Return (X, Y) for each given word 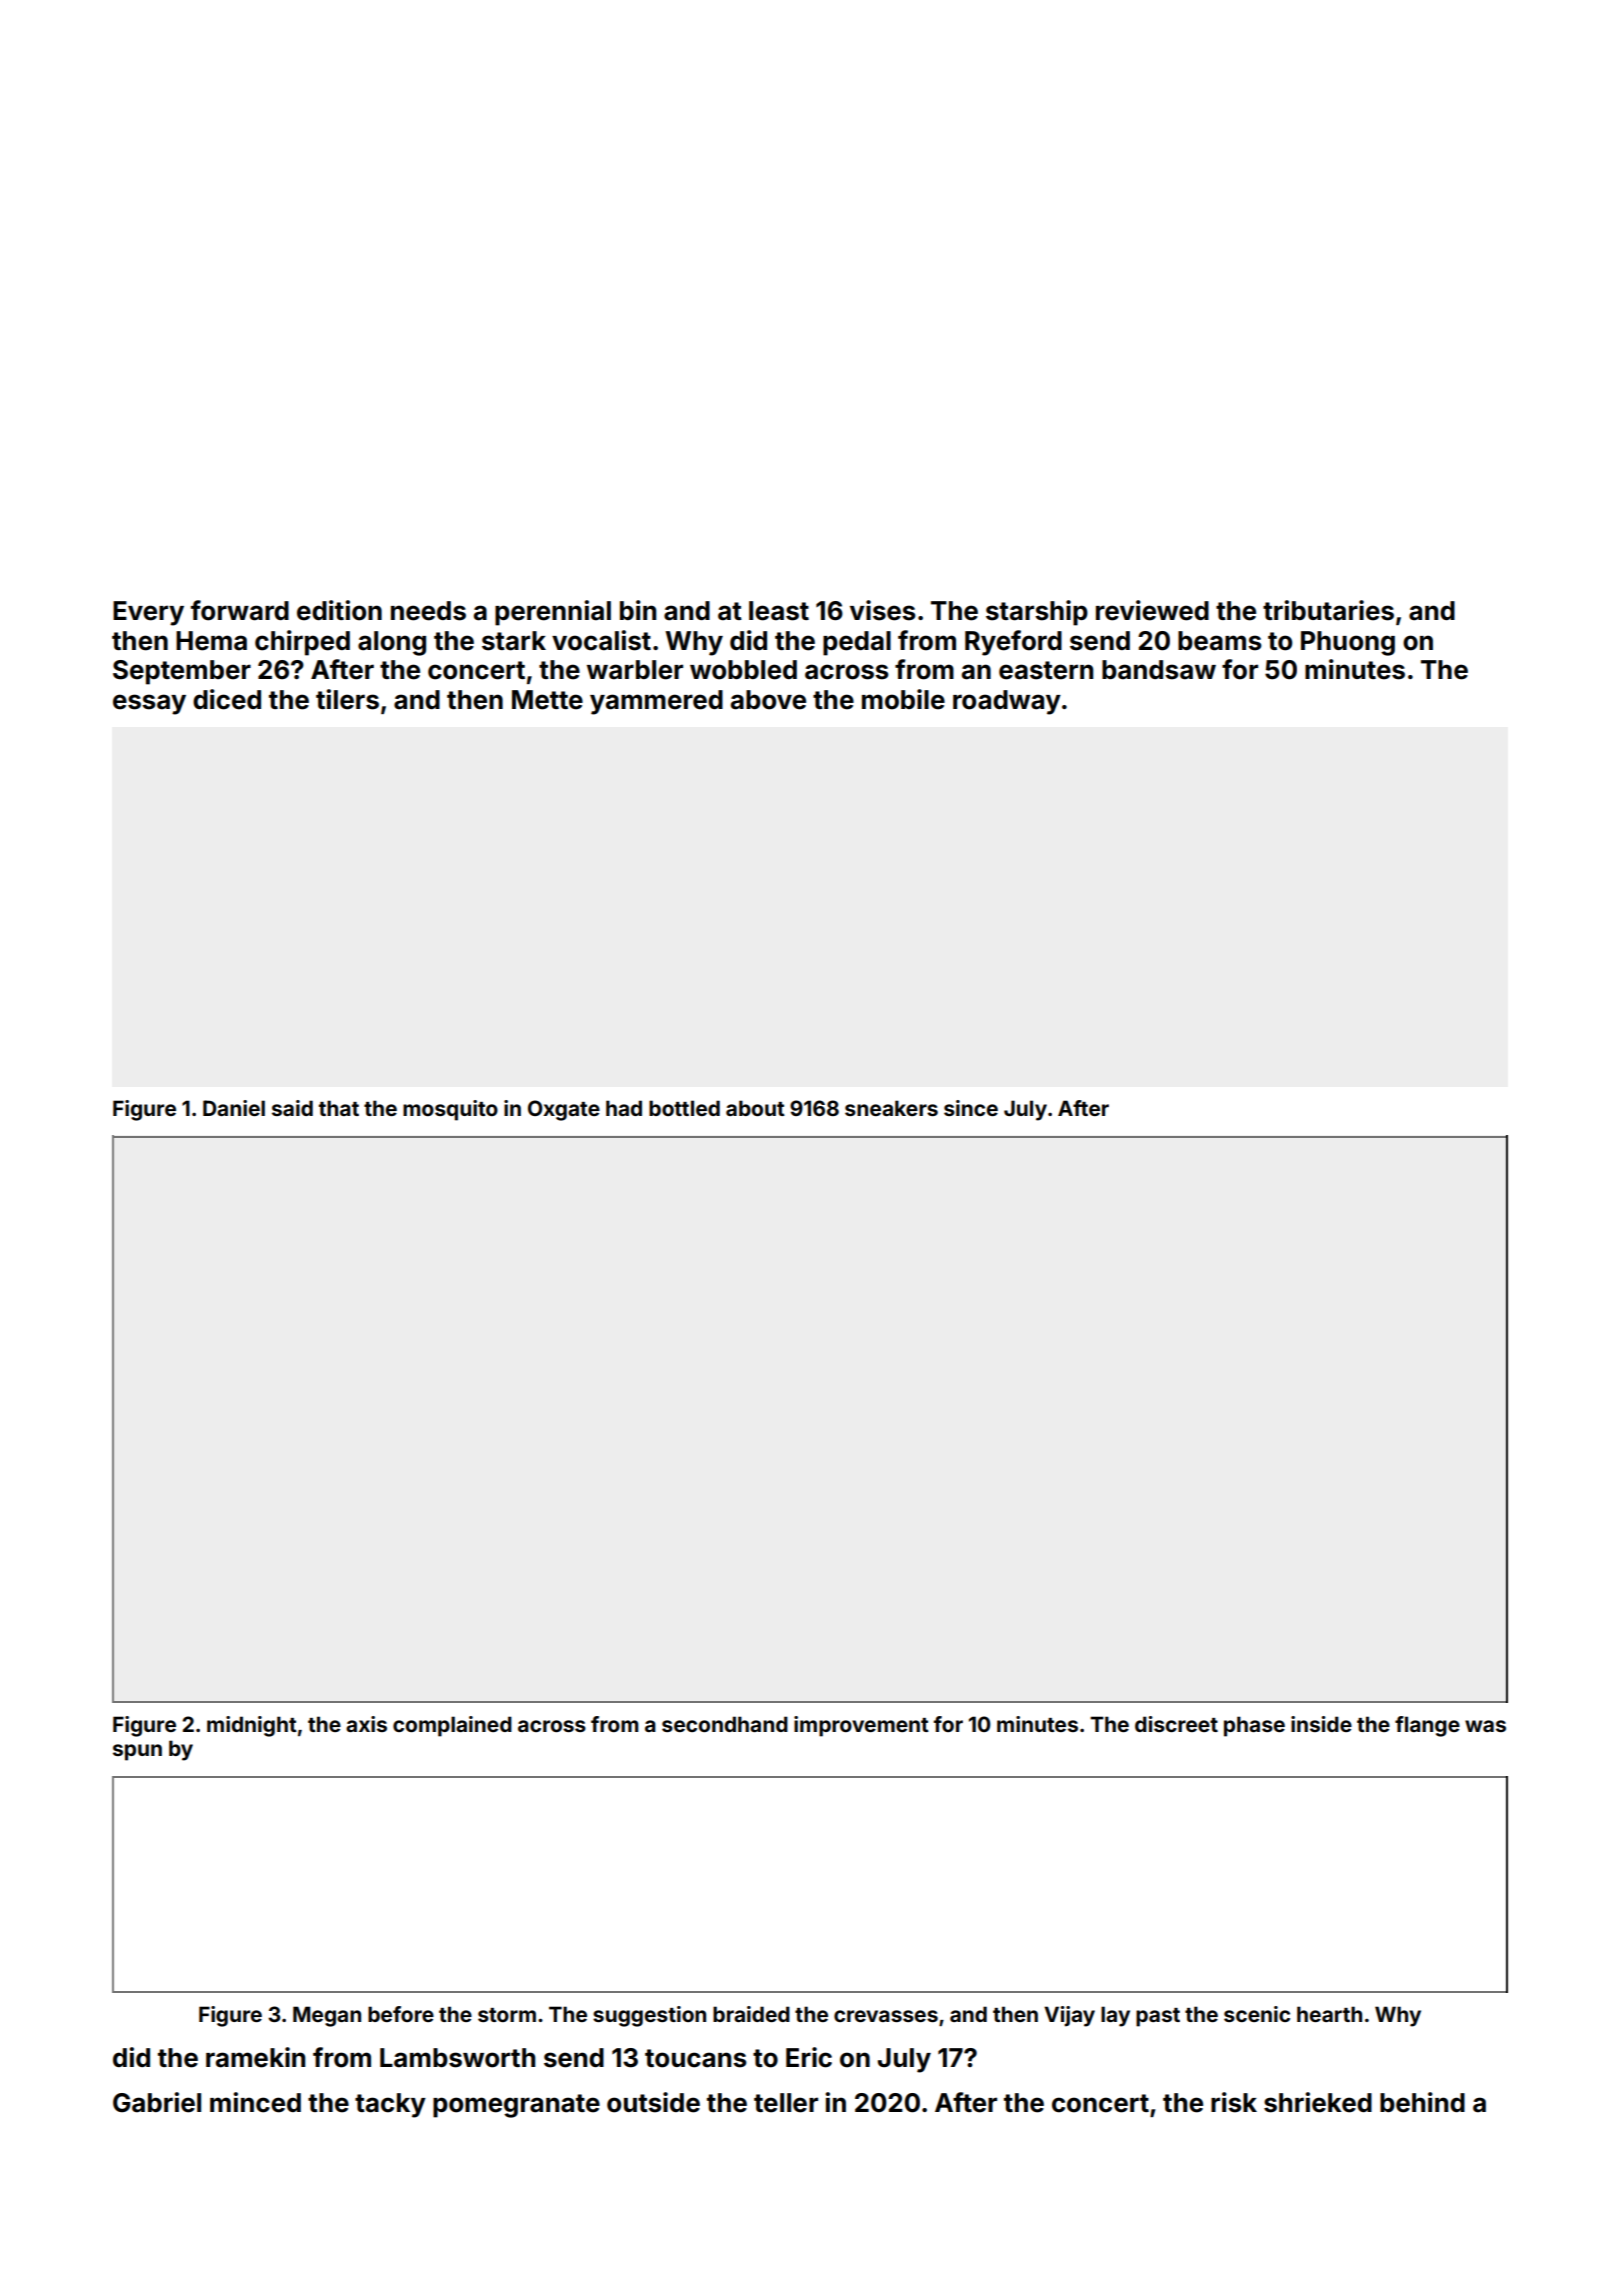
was (1485, 1726)
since (971, 1108)
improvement (861, 1726)
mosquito (450, 1110)
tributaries (1328, 610)
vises (883, 610)
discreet (1176, 1724)
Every (148, 613)
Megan (327, 2016)
